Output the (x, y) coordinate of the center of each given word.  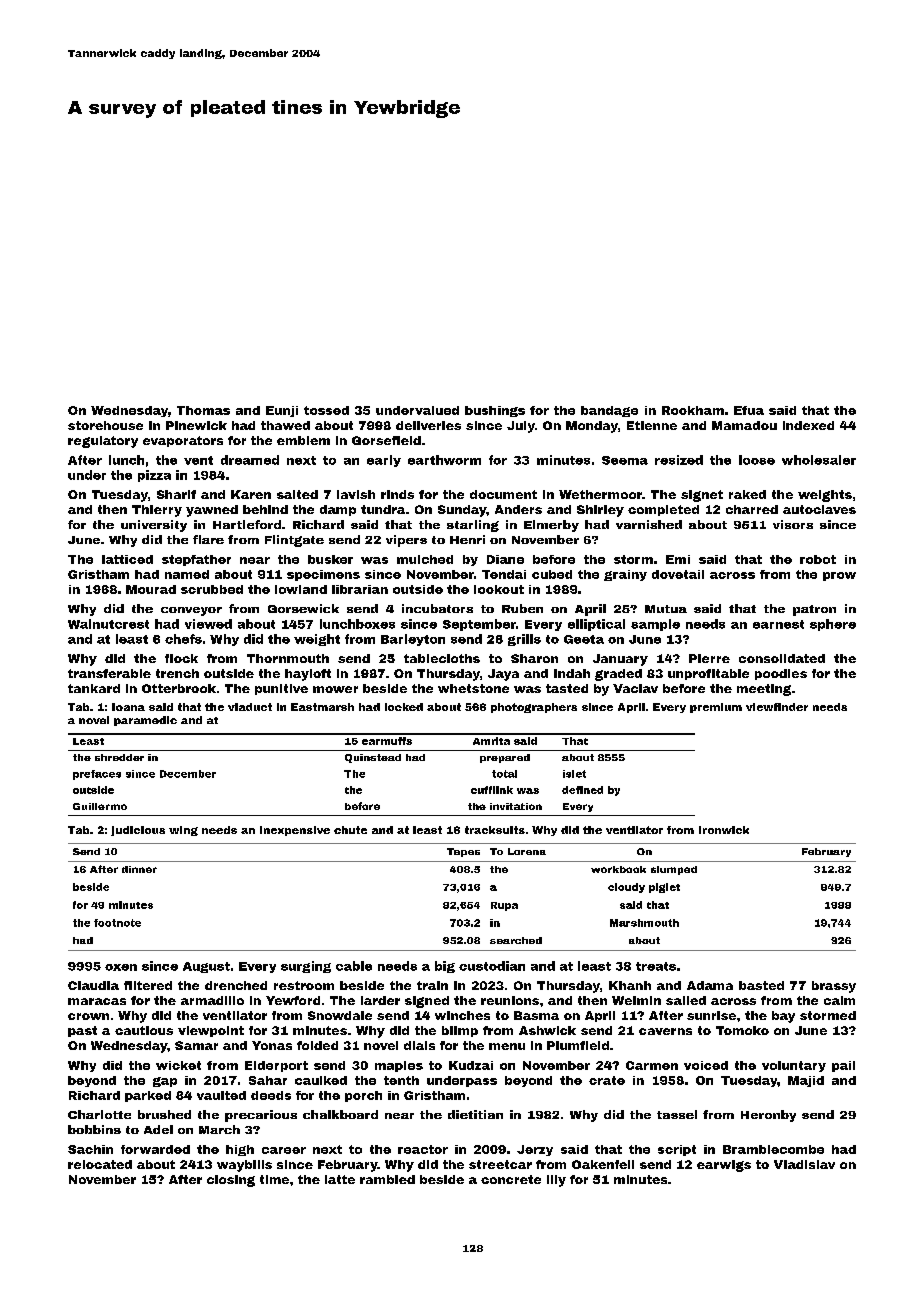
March (219, 1129)
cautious (144, 1030)
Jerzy (535, 1150)
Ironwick (724, 830)
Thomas (203, 410)
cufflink (492, 790)
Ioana (128, 707)
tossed (326, 410)
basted (761, 985)
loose (757, 460)
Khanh (630, 985)
